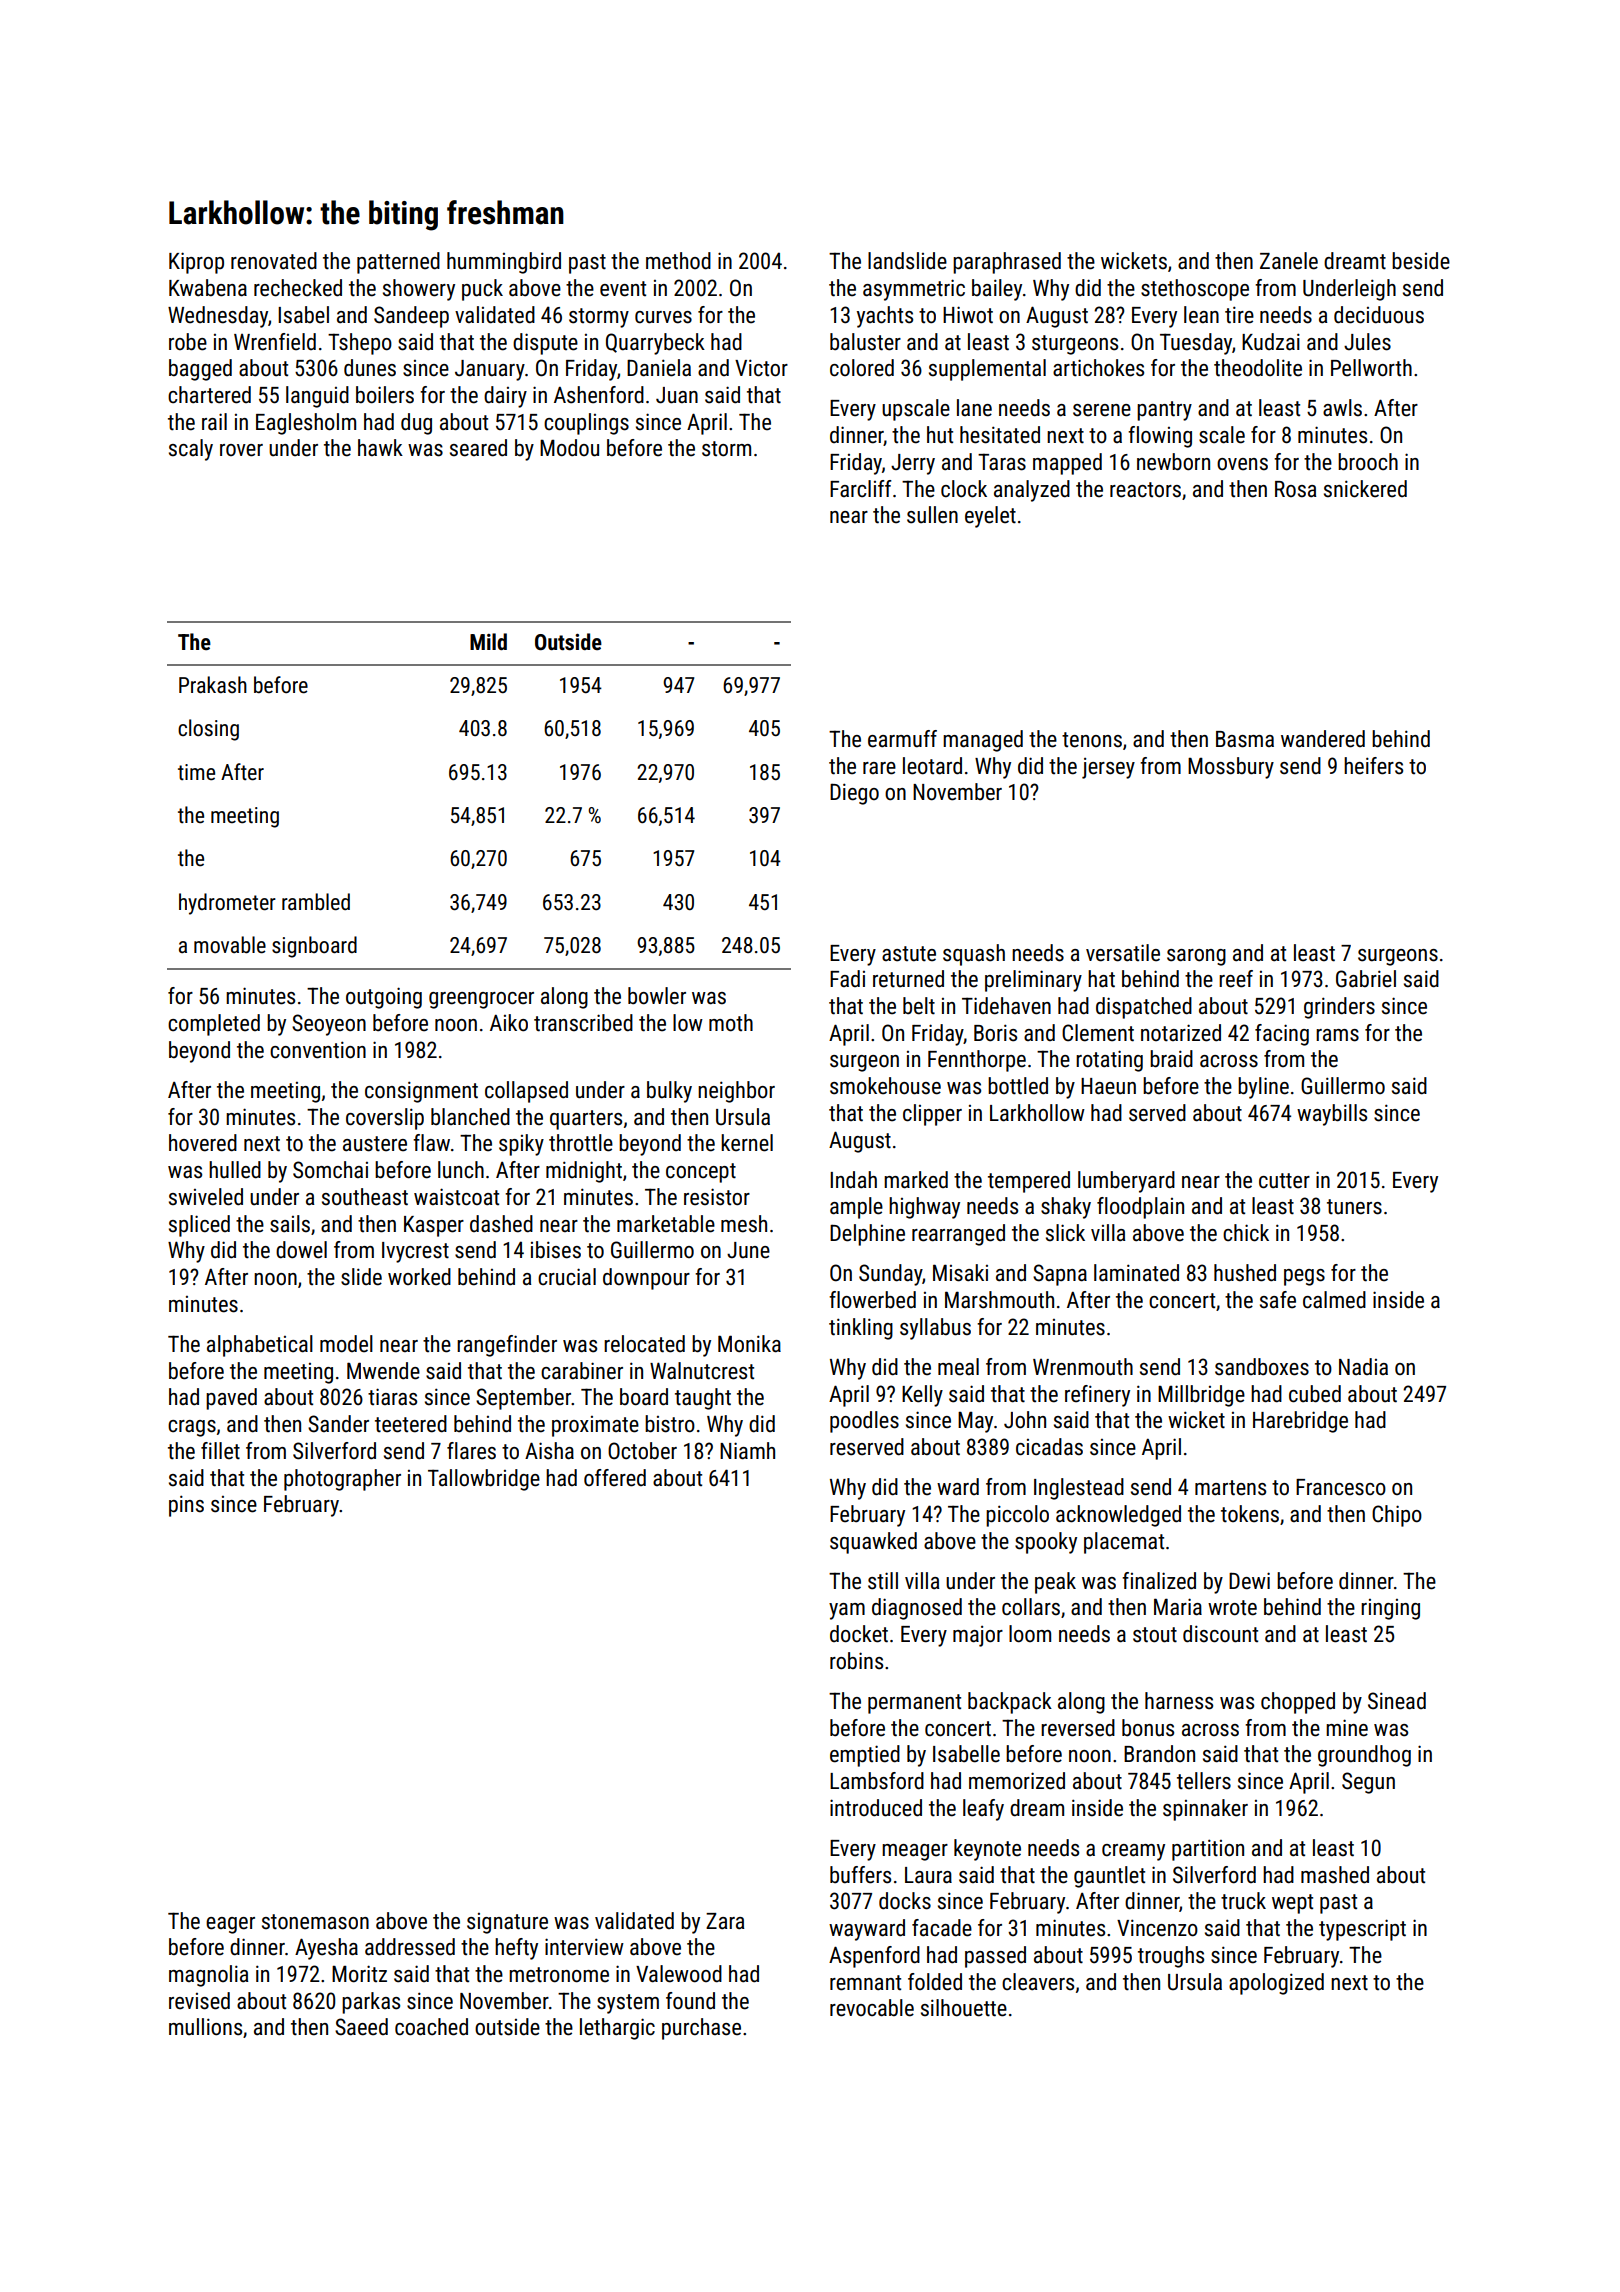 Image resolution: width=1620 pixels, height=2292 pixels. I want to click on patterned, so click(398, 263).
